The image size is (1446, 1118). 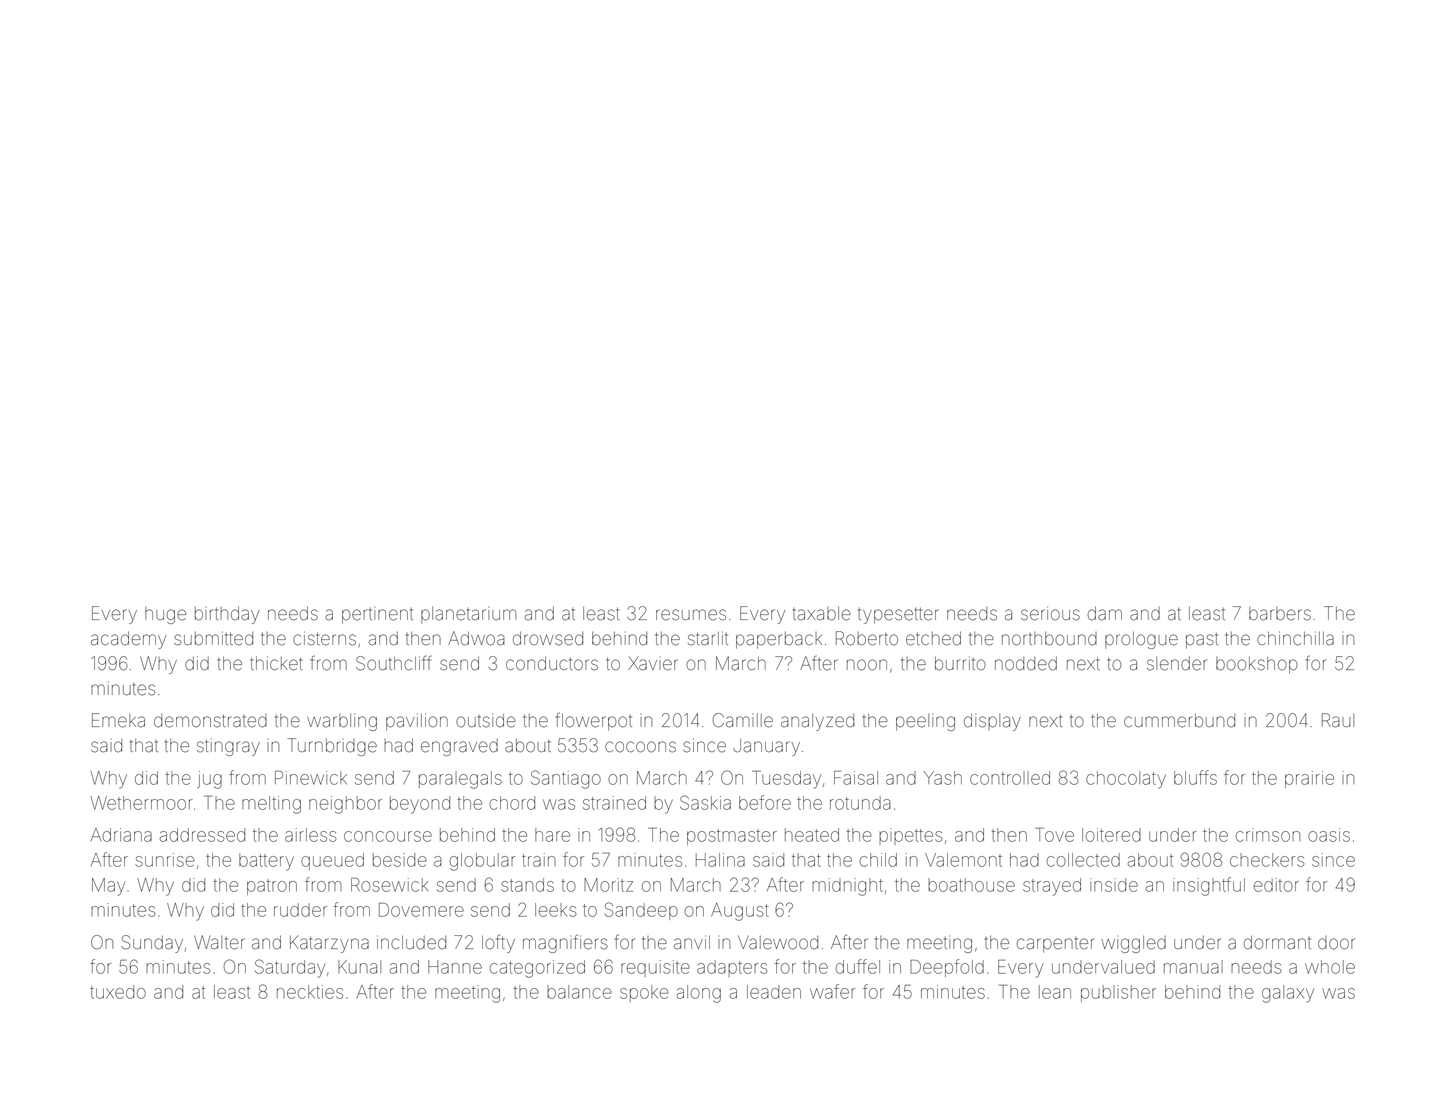 What do you see at coordinates (743, 720) in the screenshot?
I see `Camille` at bounding box center [743, 720].
